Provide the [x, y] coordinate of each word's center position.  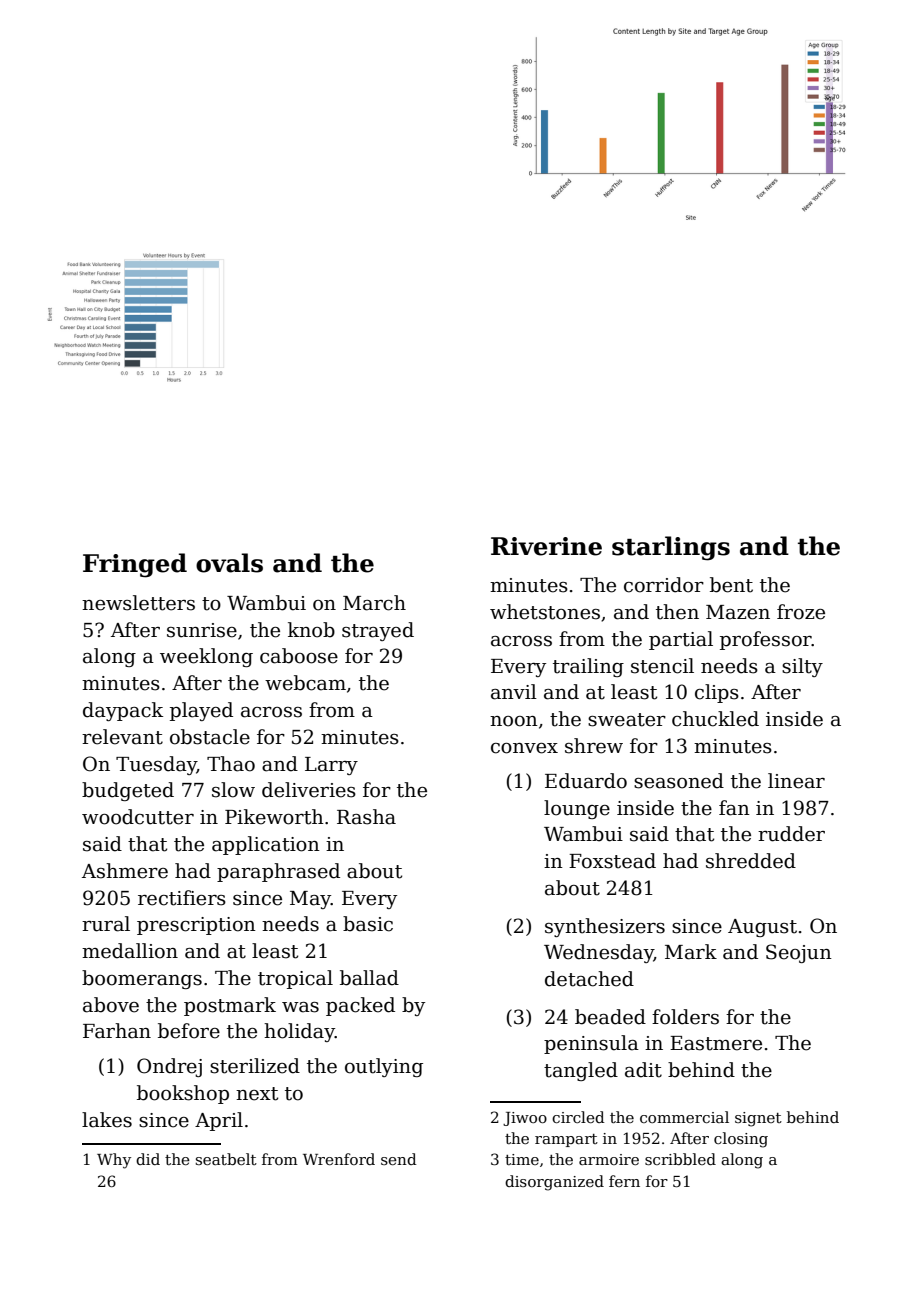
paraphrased [278, 872]
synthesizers [605, 927]
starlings [671, 548]
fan [734, 808]
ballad [369, 978]
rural [106, 924]
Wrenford [339, 1159]
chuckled [715, 719]
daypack [123, 711]
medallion [130, 951]
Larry [331, 766]
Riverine [546, 546]
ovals [229, 563]
